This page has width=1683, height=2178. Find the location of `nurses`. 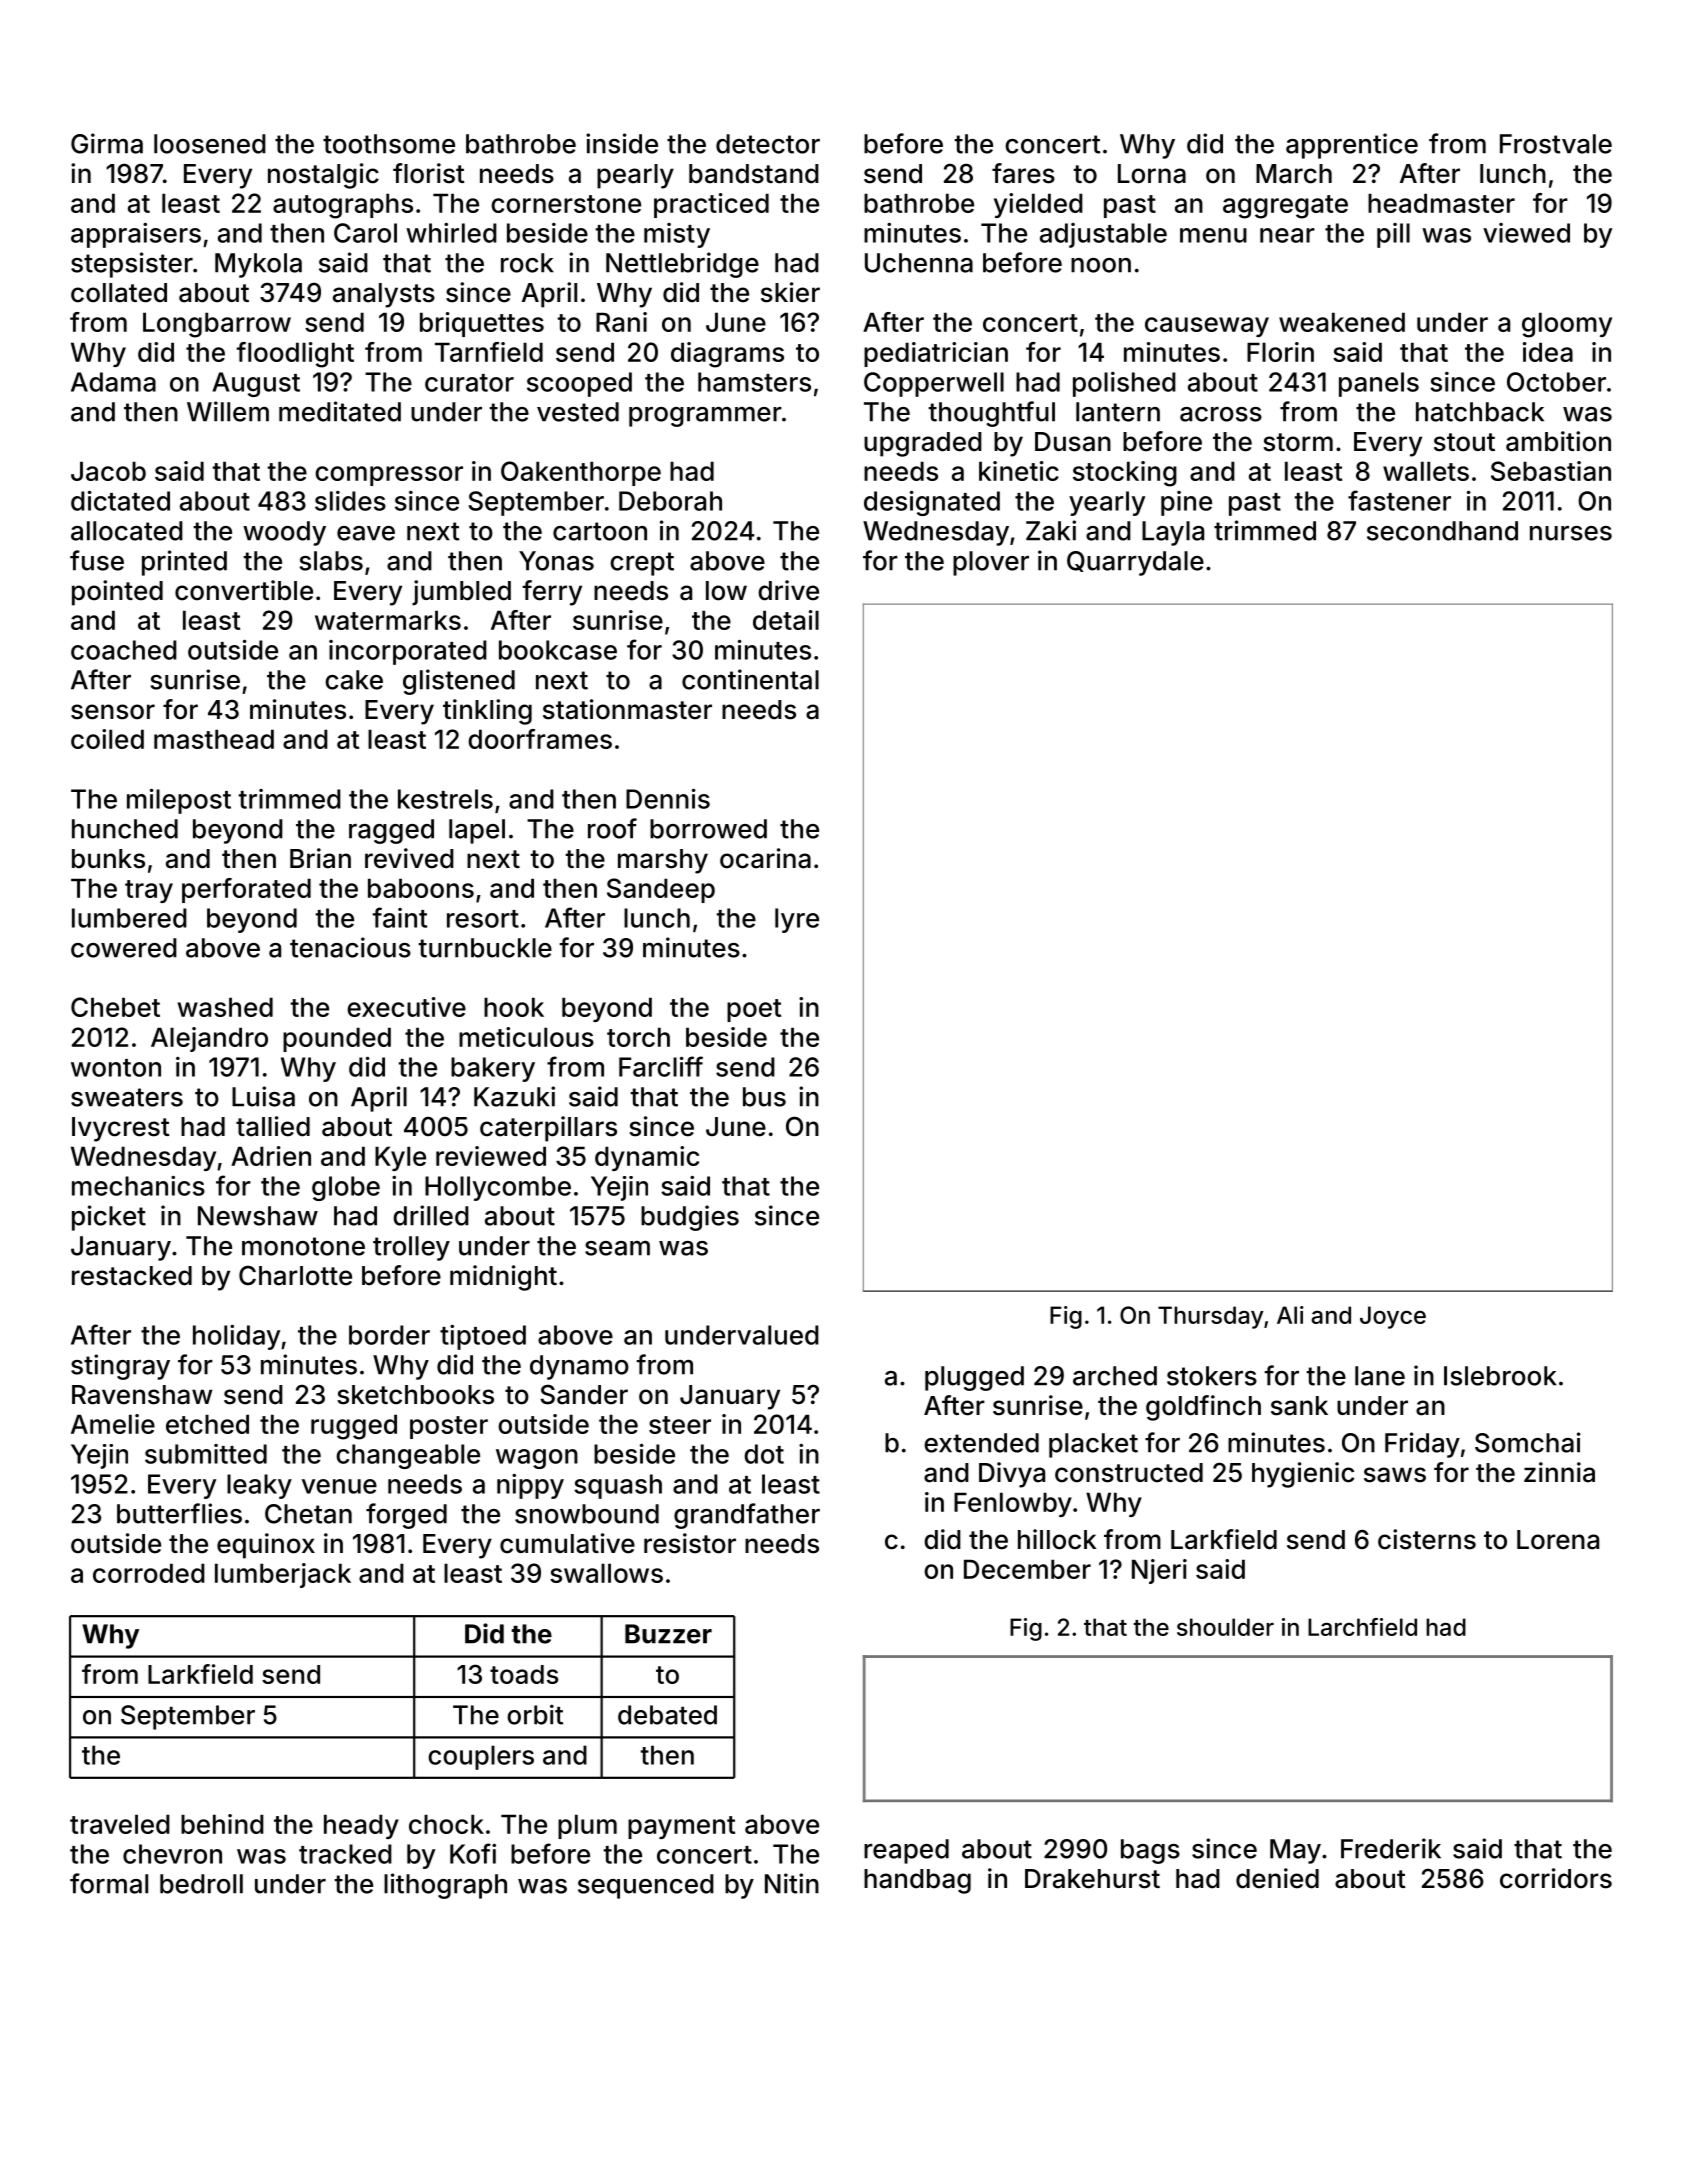

nurses is located at coordinates (1571, 533).
